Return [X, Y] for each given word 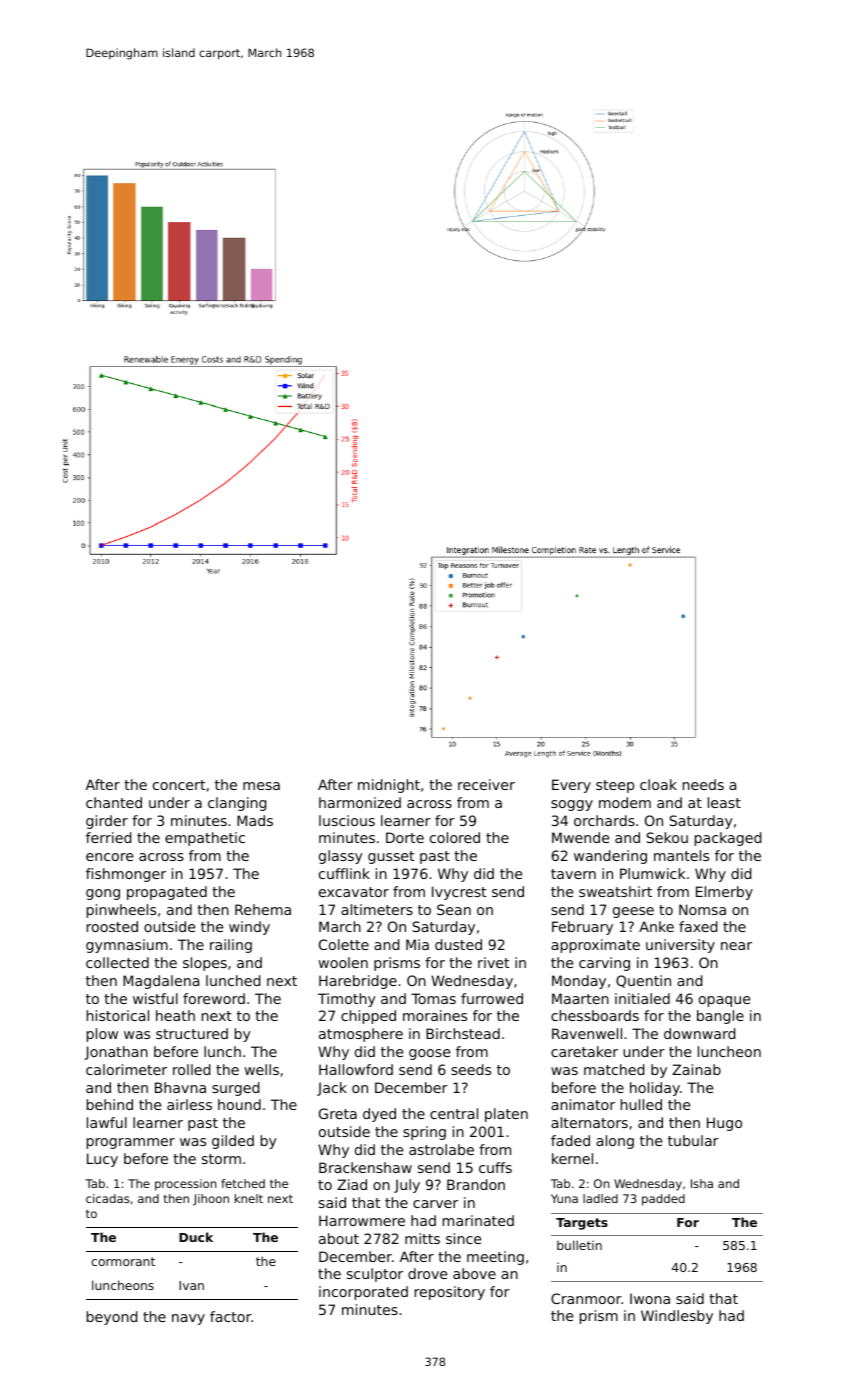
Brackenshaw [365, 1167]
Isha [702, 1183]
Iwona [650, 1298]
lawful [107, 1122]
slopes [205, 964]
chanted [114, 802]
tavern [573, 874]
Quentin [643, 981]
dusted [458, 944]
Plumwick [652, 873]
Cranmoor [586, 1298]
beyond [112, 1318]
